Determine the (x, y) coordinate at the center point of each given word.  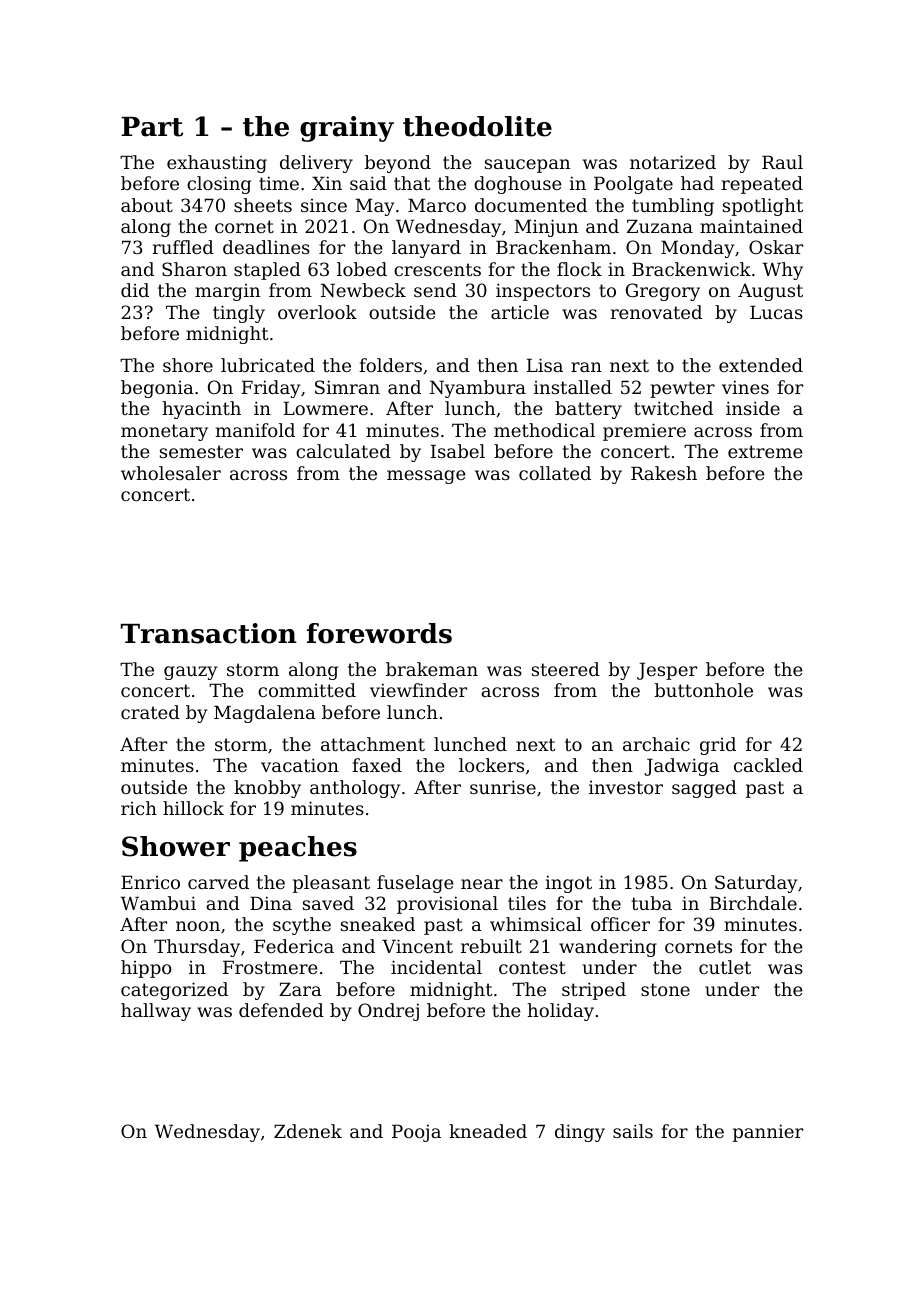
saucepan (527, 166)
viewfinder (418, 690)
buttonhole (704, 690)
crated (150, 712)
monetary (164, 432)
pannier (768, 1133)
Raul (782, 162)
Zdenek (308, 1131)
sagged (704, 789)
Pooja (416, 1133)
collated (555, 473)
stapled (267, 271)
